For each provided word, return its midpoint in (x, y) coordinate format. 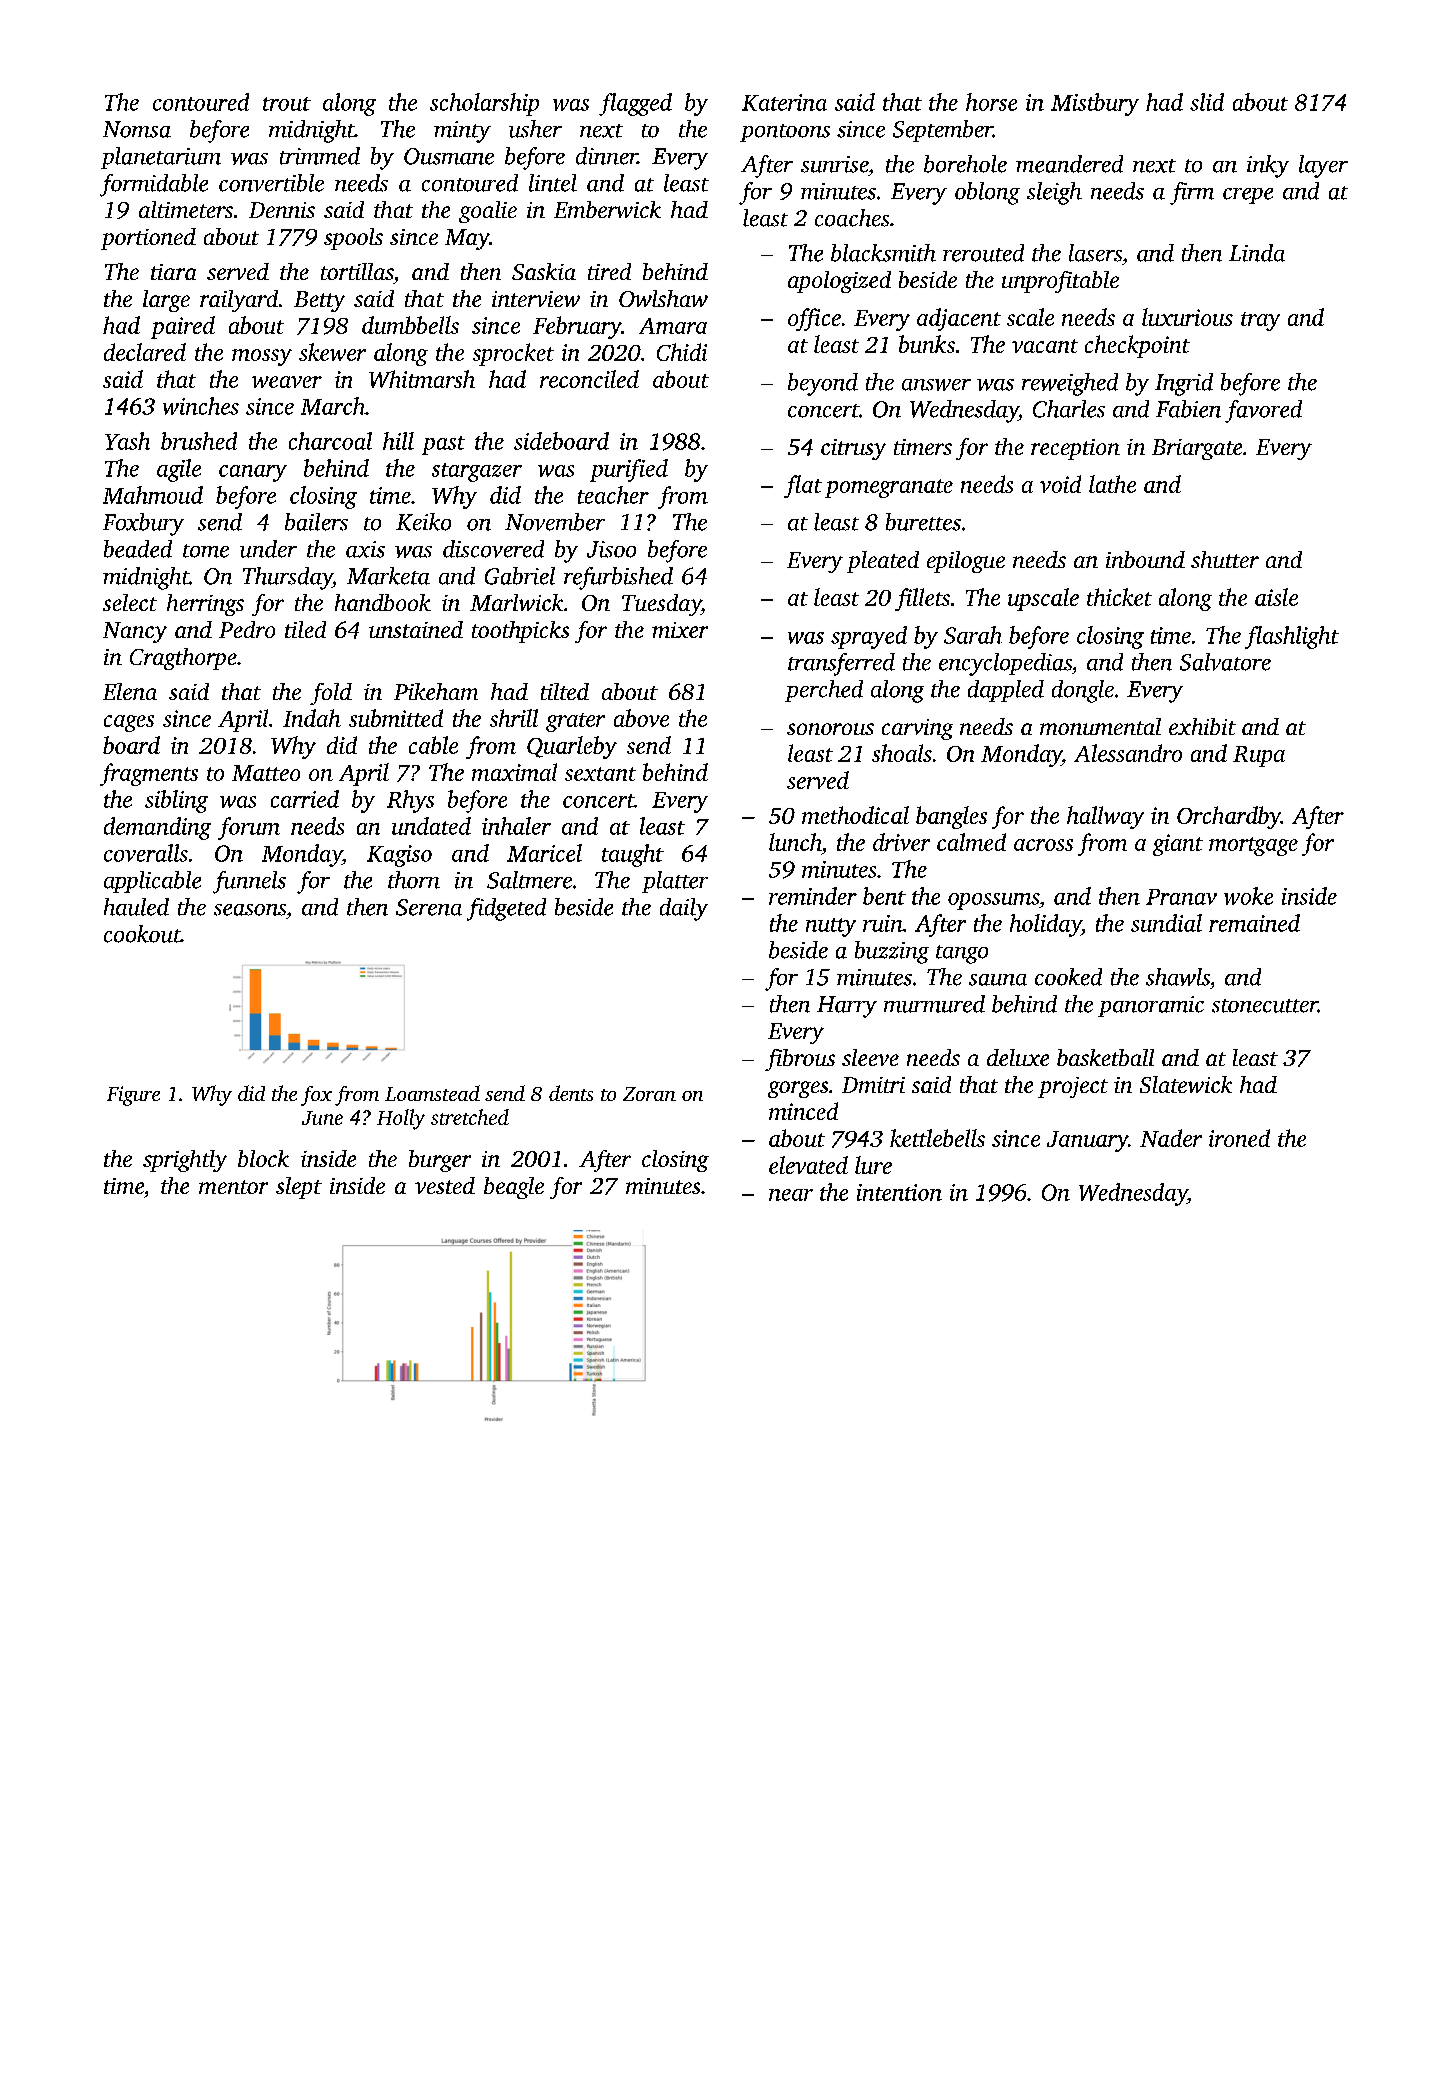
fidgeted (506, 909)
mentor (233, 1187)
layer (1323, 166)
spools (353, 239)
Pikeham (436, 691)
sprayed (869, 637)
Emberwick (607, 209)
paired (183, 327)
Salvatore (1225, 662)
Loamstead (432, 1093)
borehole (965, 164)
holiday (1045, 925)
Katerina (784, 102)
